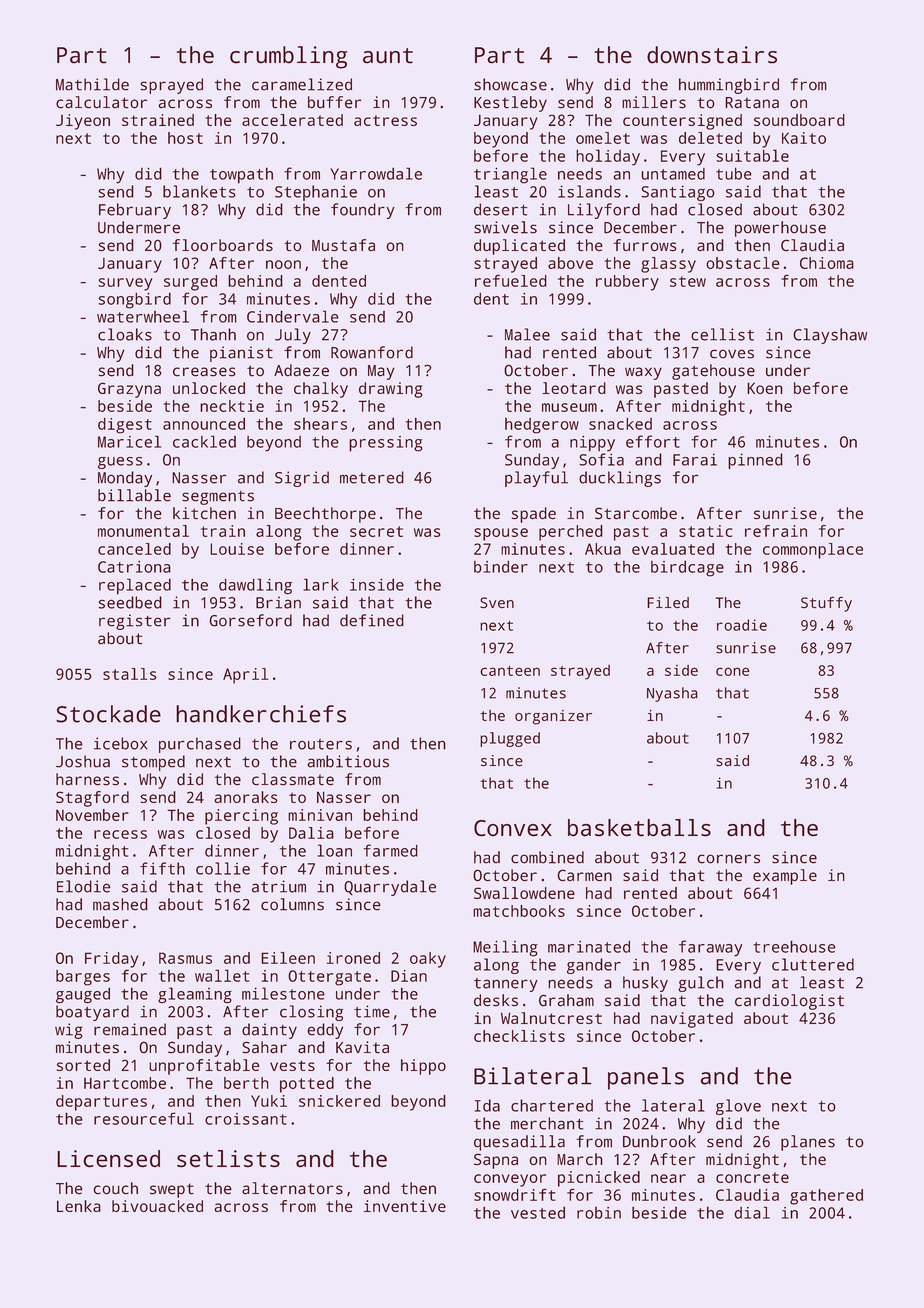 This screenshot has width=924, height=1308. What do you see at coordinates (672, 694) in the screenshot?
I see `Nyasha` at bounding box center [672, 694].
